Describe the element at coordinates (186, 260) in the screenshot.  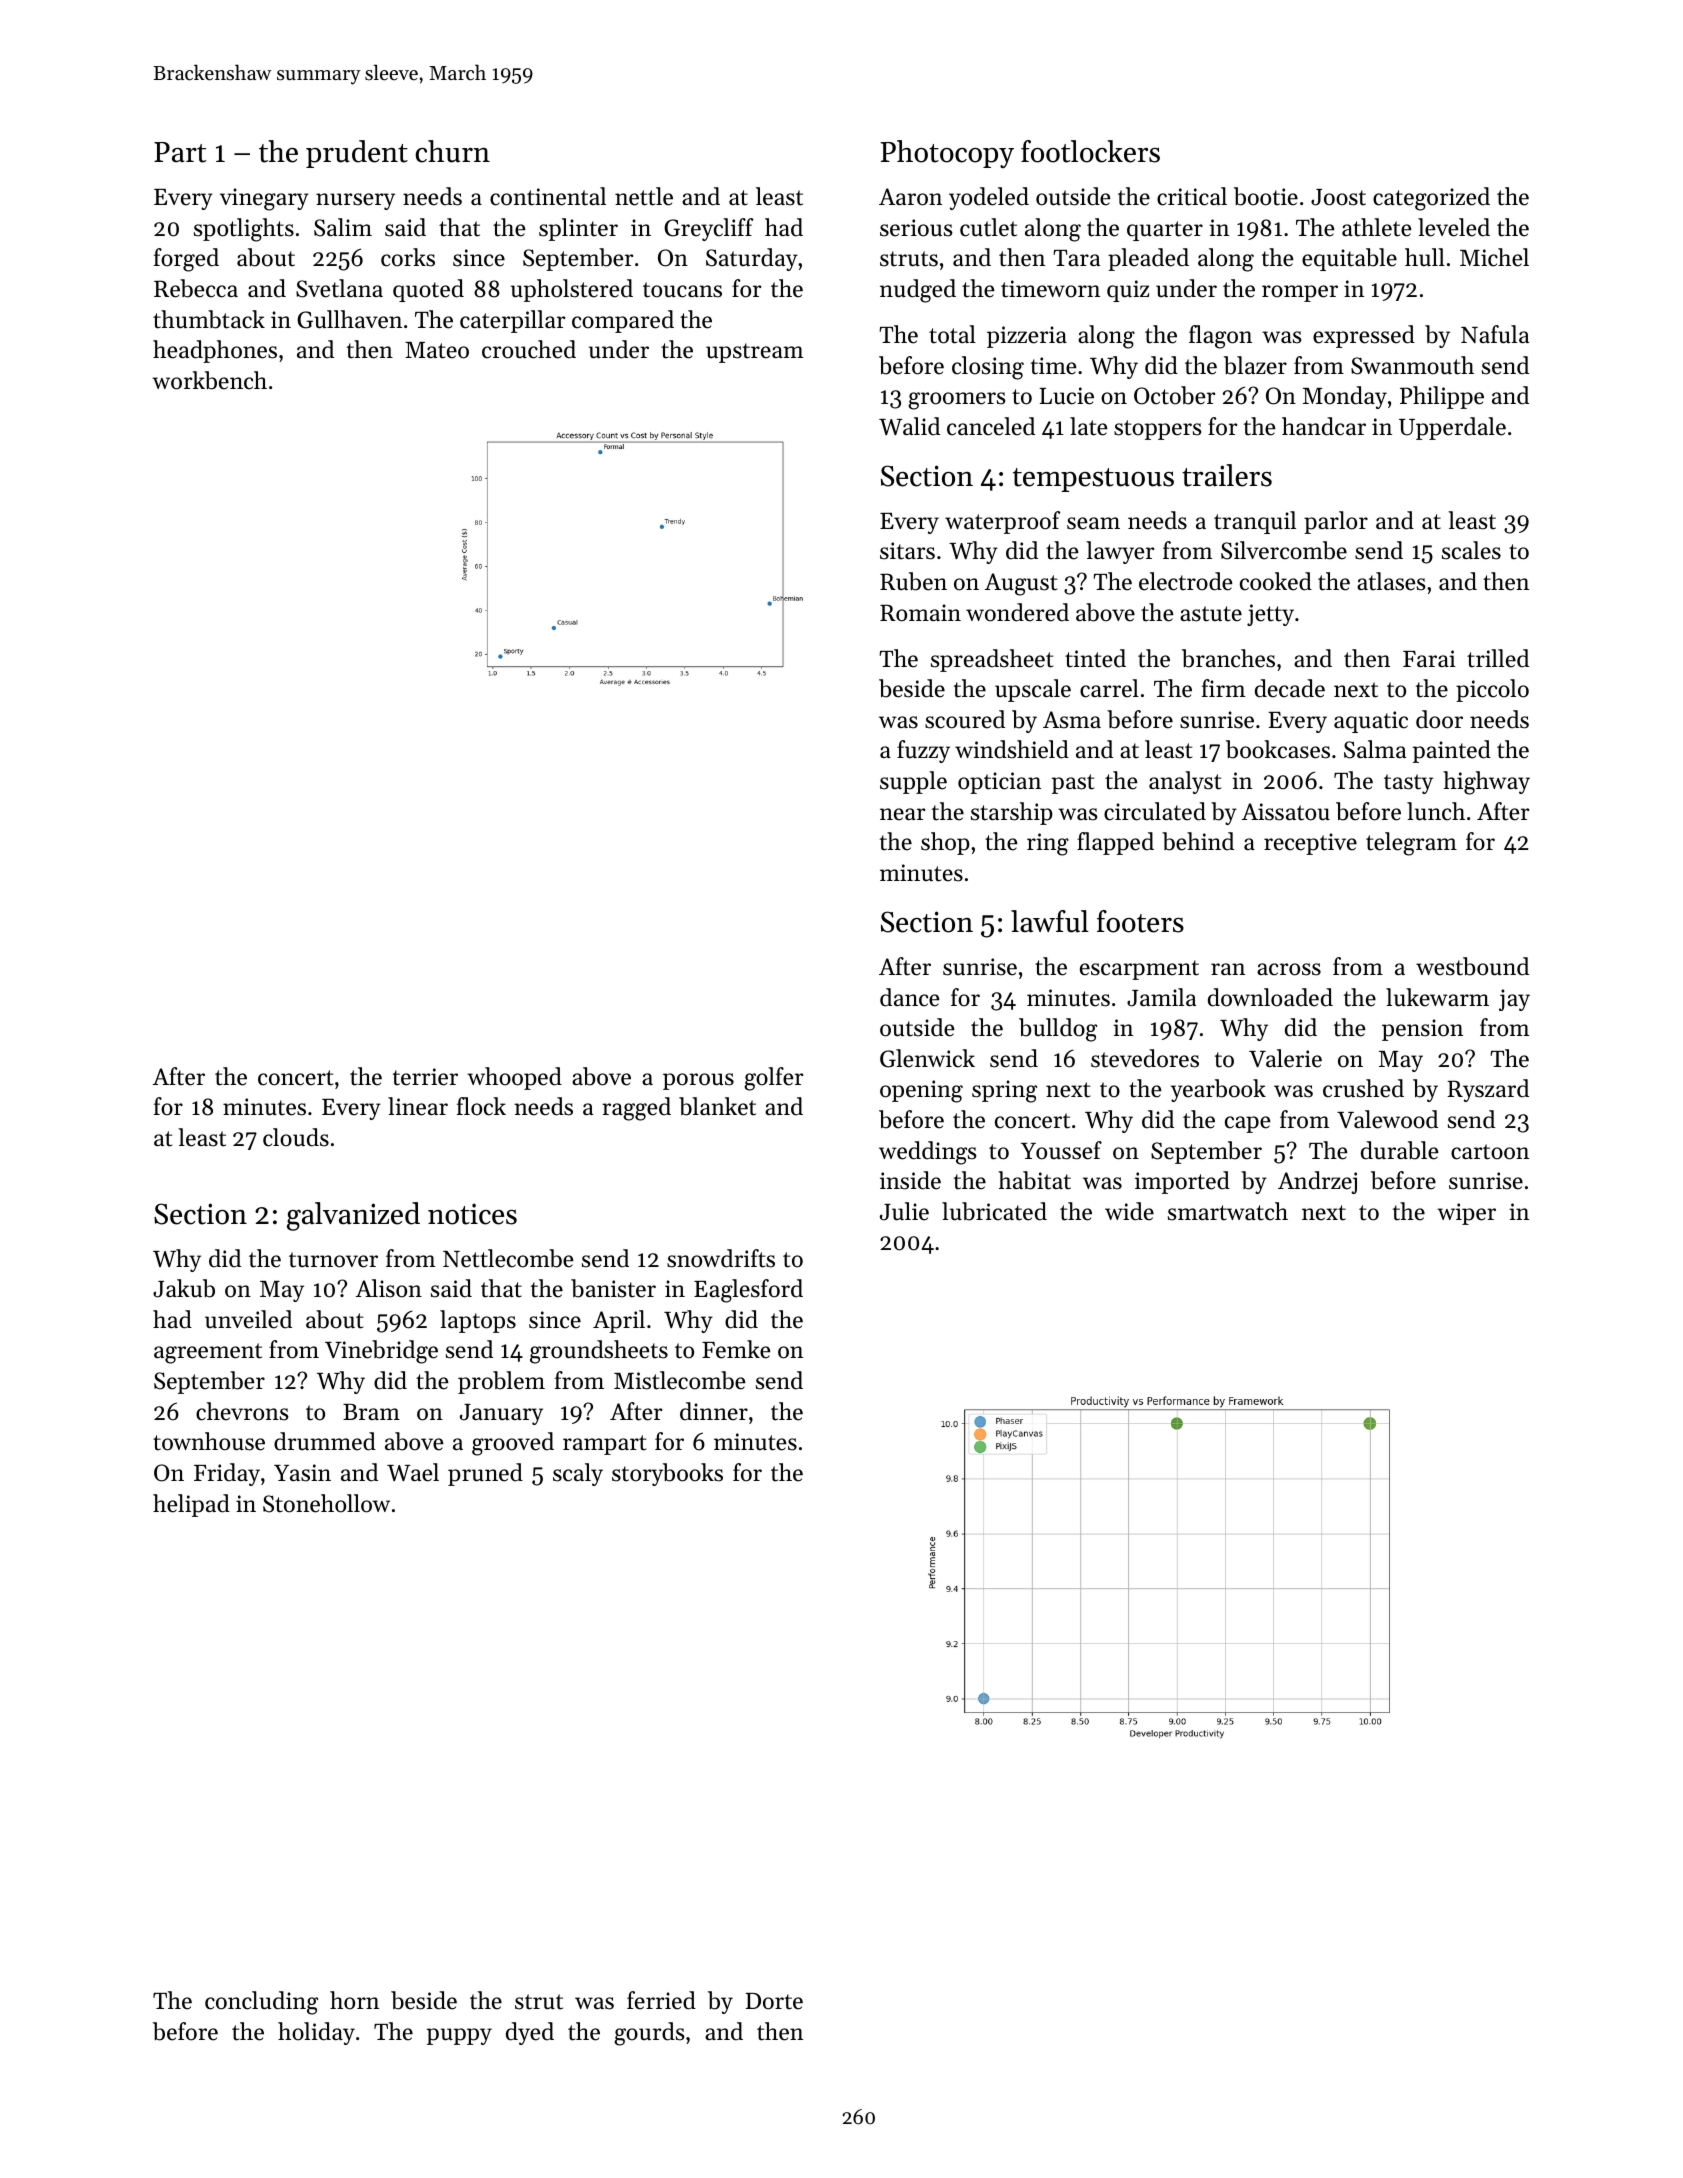
I see `forged` at that location.
